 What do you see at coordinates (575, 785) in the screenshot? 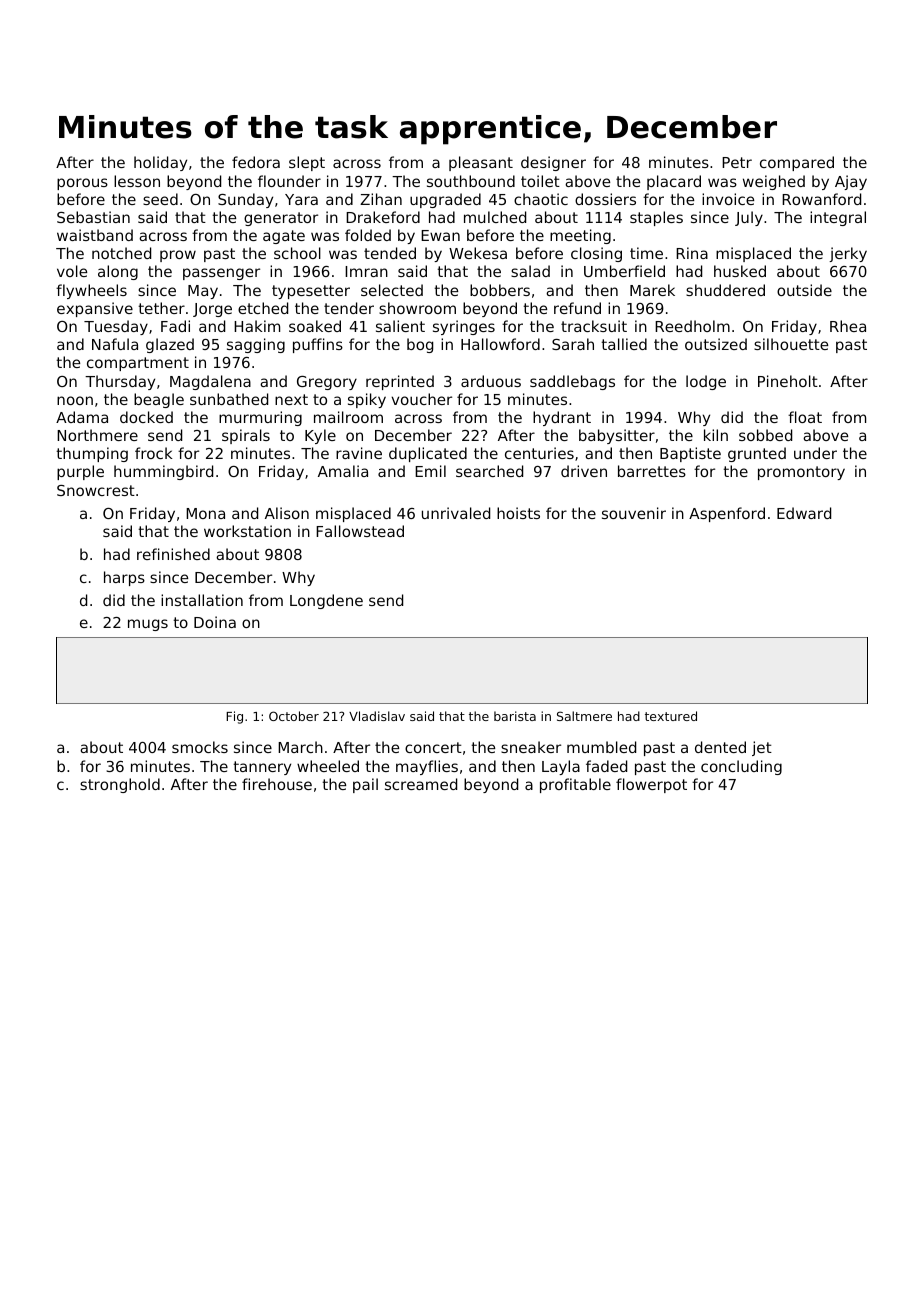
I see `profitable` at bounding box center [575, 785].
